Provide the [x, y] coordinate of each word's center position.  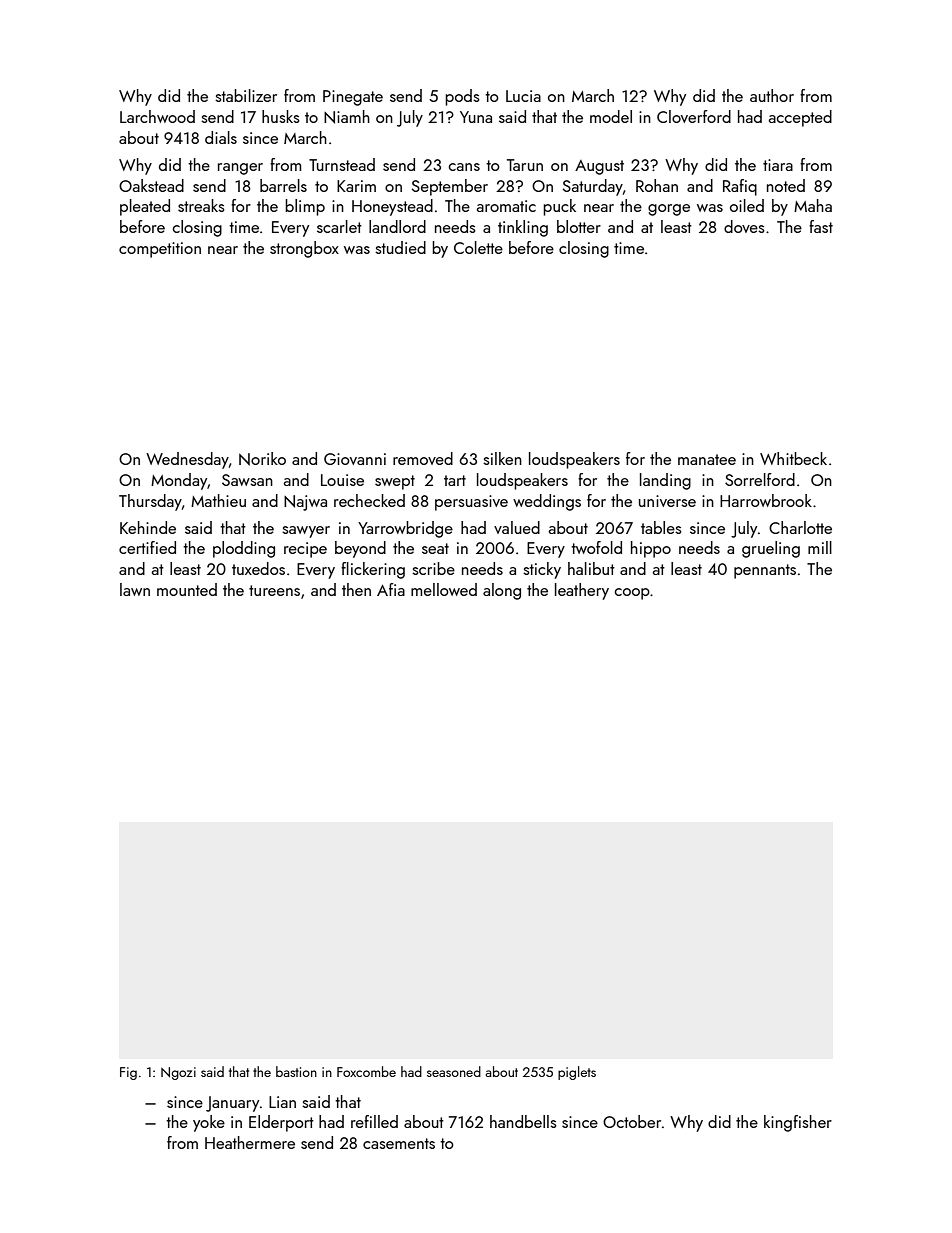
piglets [577, 1073]
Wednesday [187, 460]
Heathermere [250, 1142]
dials [221, 137]
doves [744, 226]
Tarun [525, 165]
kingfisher [798, 1123]
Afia [391, 589]
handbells [523, 1121]
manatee [707, 459]
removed [423, 458]
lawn [135, 589]
